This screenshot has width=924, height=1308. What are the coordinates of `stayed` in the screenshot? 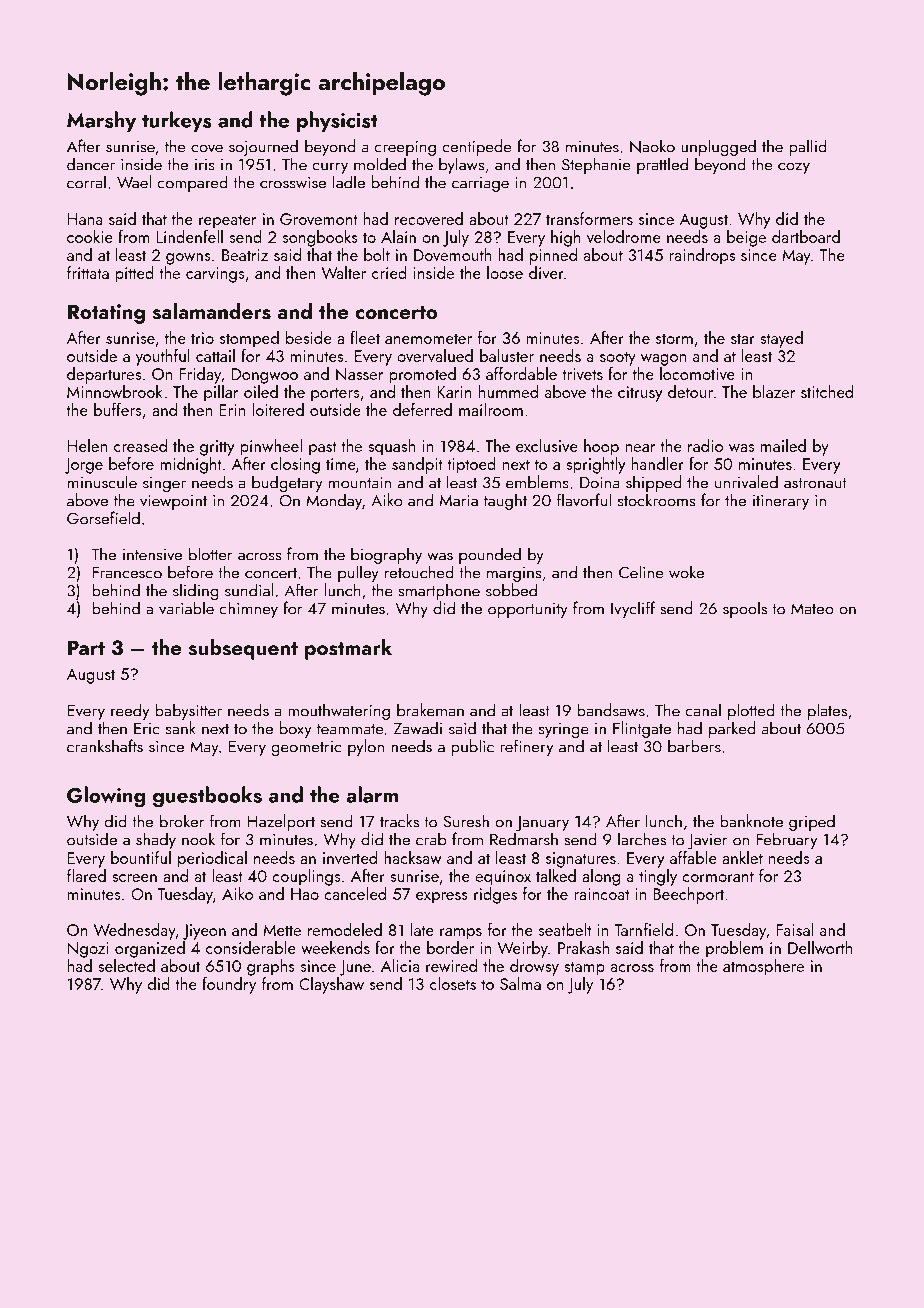 It's located at (781, 339).
